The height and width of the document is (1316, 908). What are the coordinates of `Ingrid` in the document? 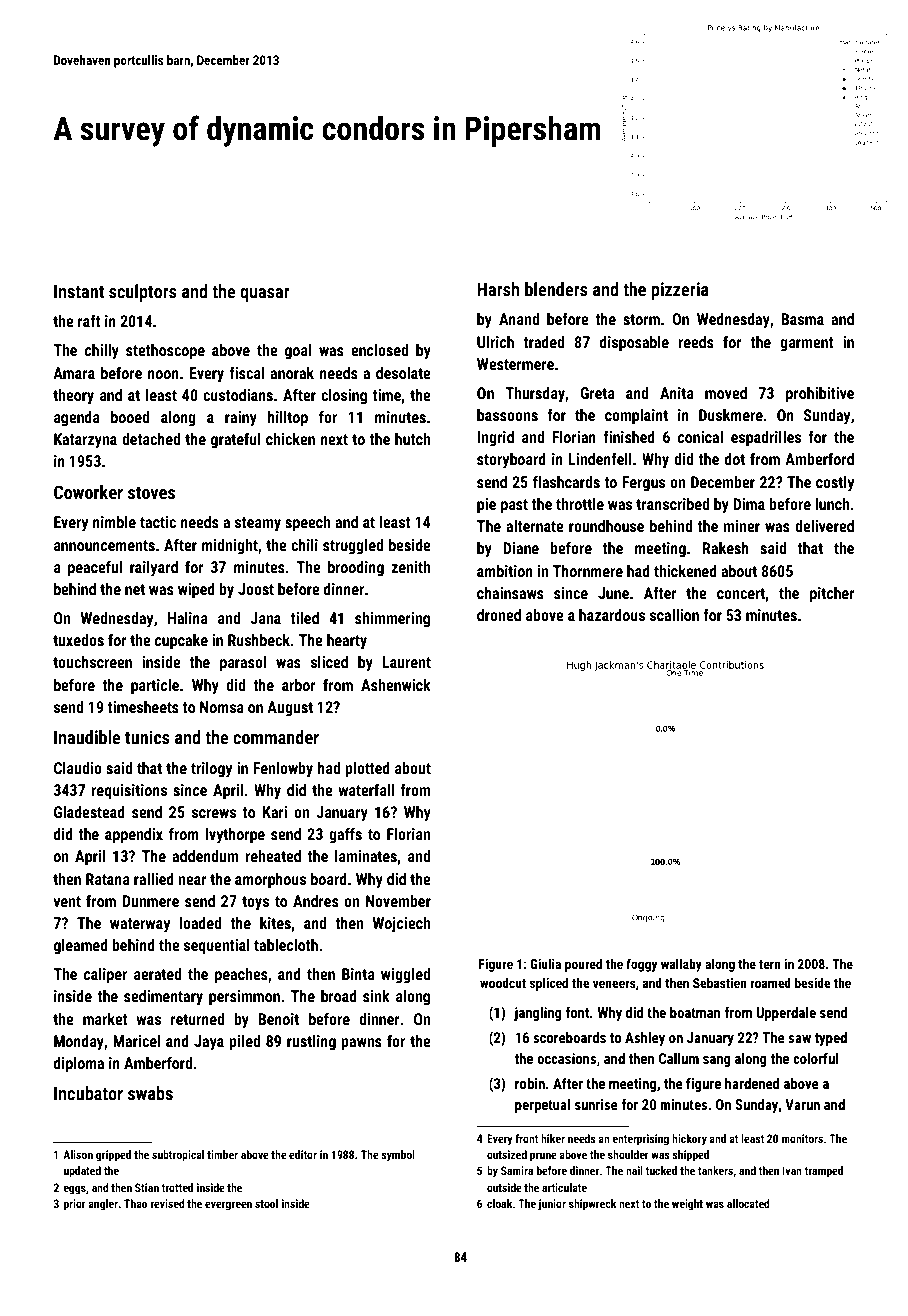 It's located at (495, 439).
